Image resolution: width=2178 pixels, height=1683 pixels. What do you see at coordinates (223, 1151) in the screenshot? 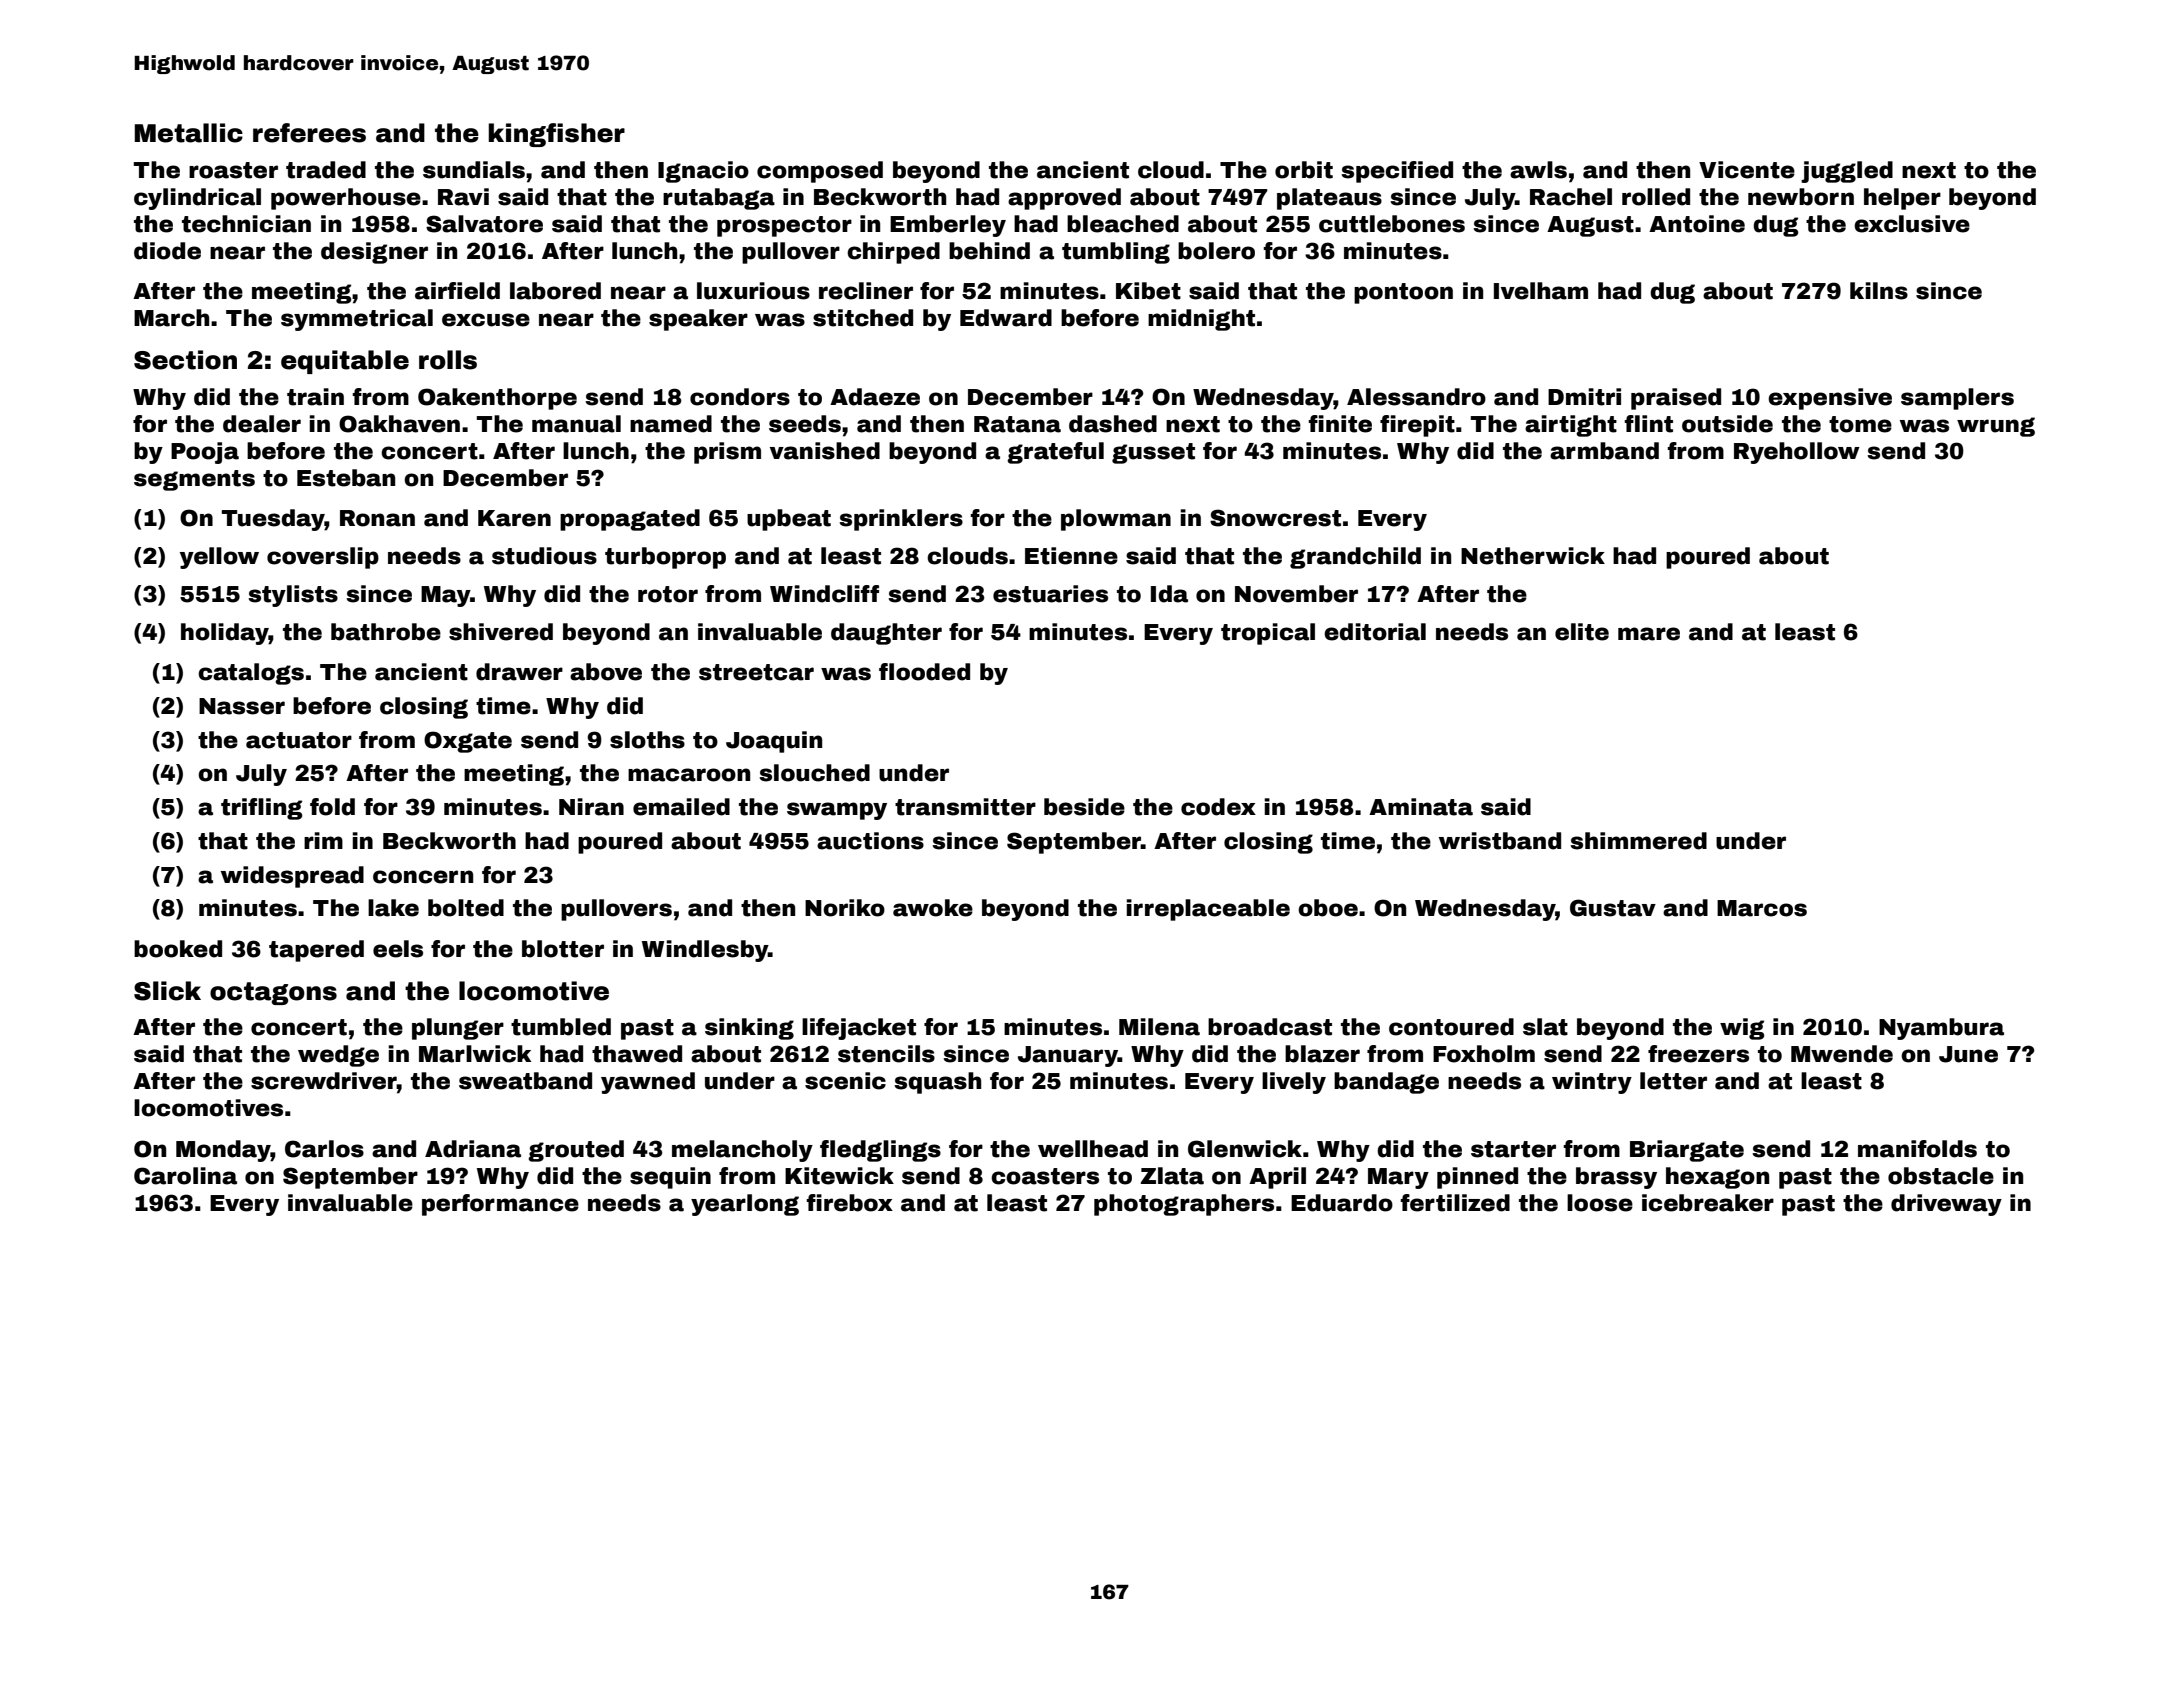
I see `Monday` at bounding box center [223, 1151].
